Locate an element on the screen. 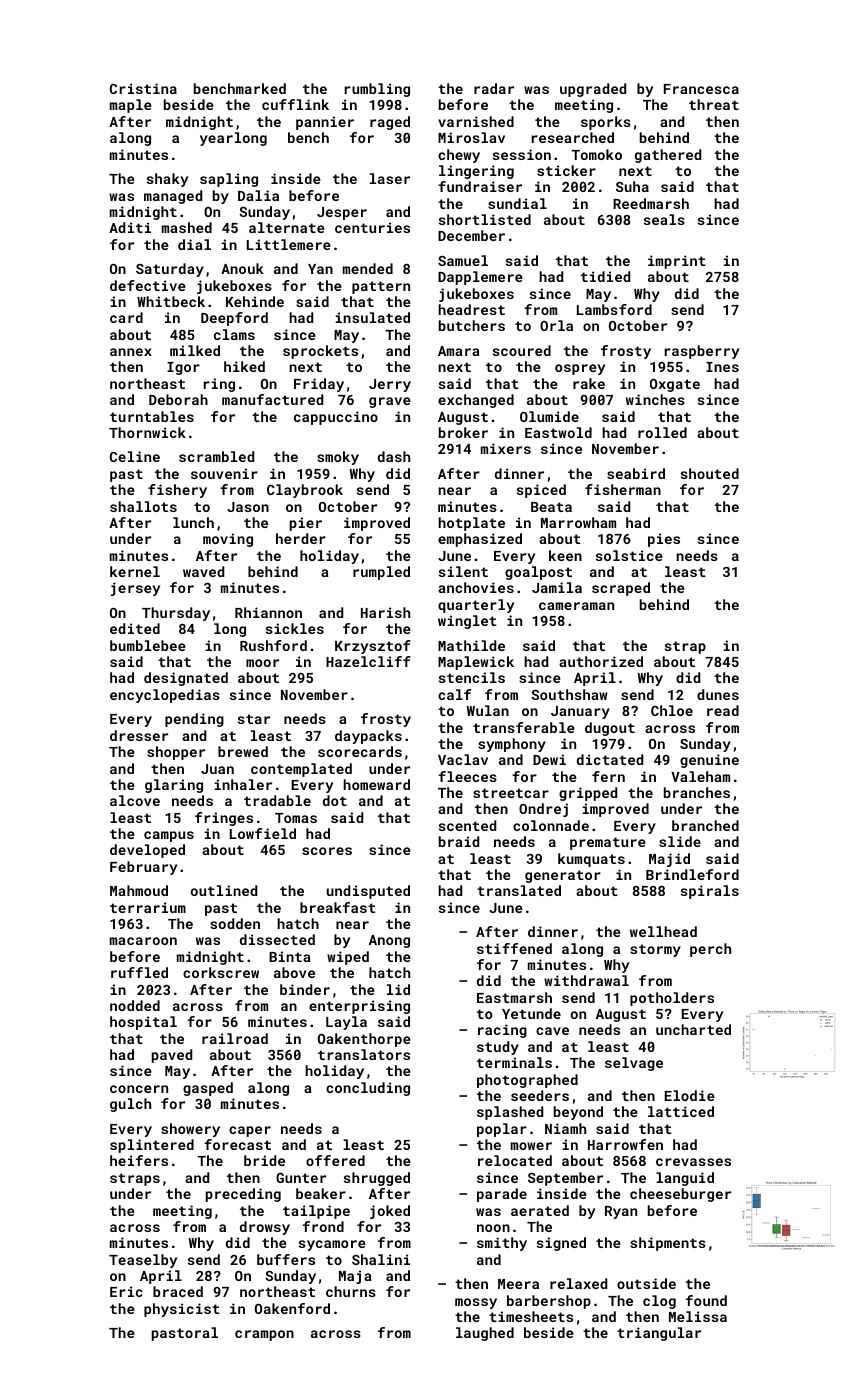  Cristina is located at coordinates (143, 88).
